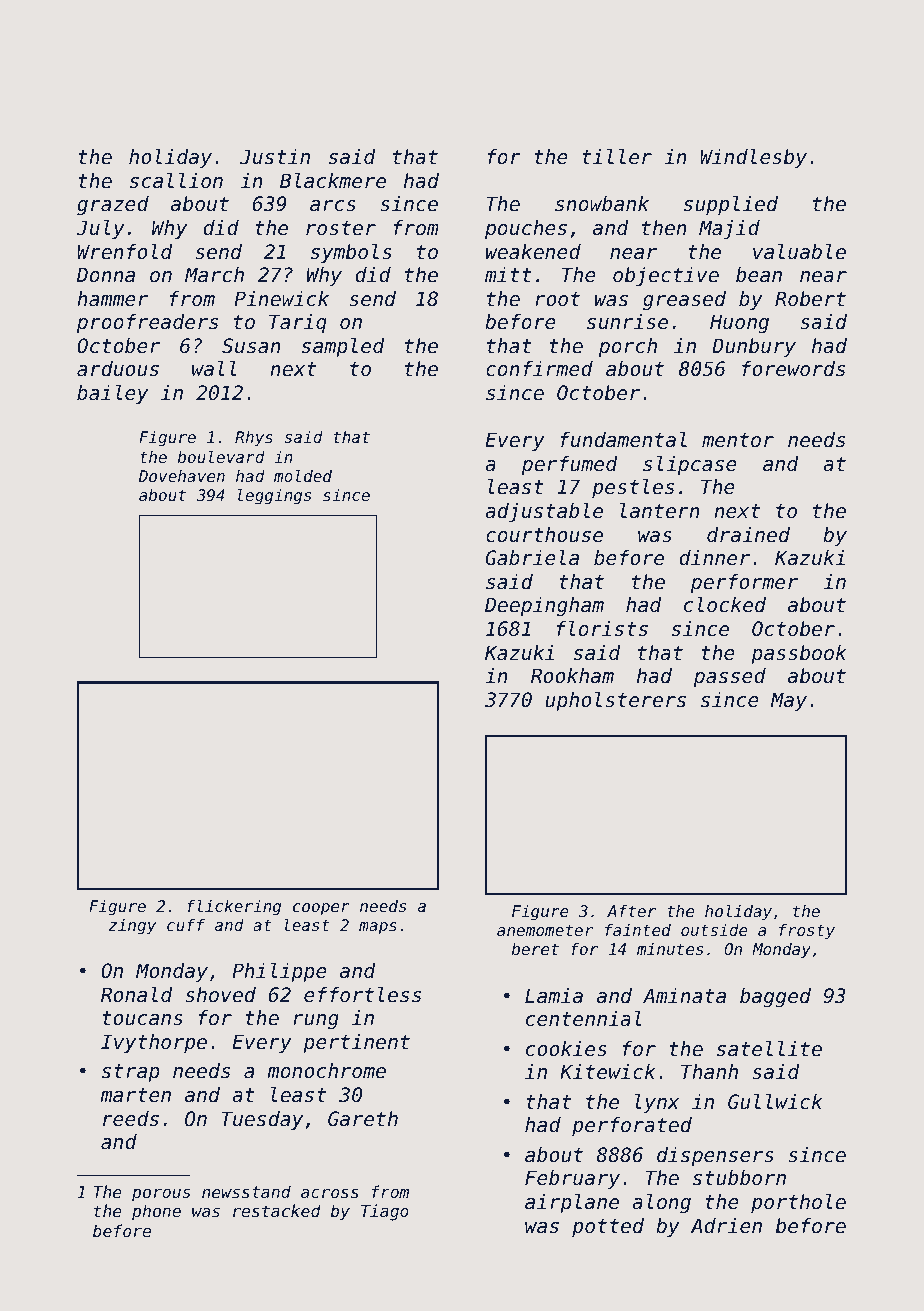 Image resolution: width=924 pixels, height=1311 pixels. Describe the element at coordinates (810, 299) in the screenshot. I see `Robert` at that location.
